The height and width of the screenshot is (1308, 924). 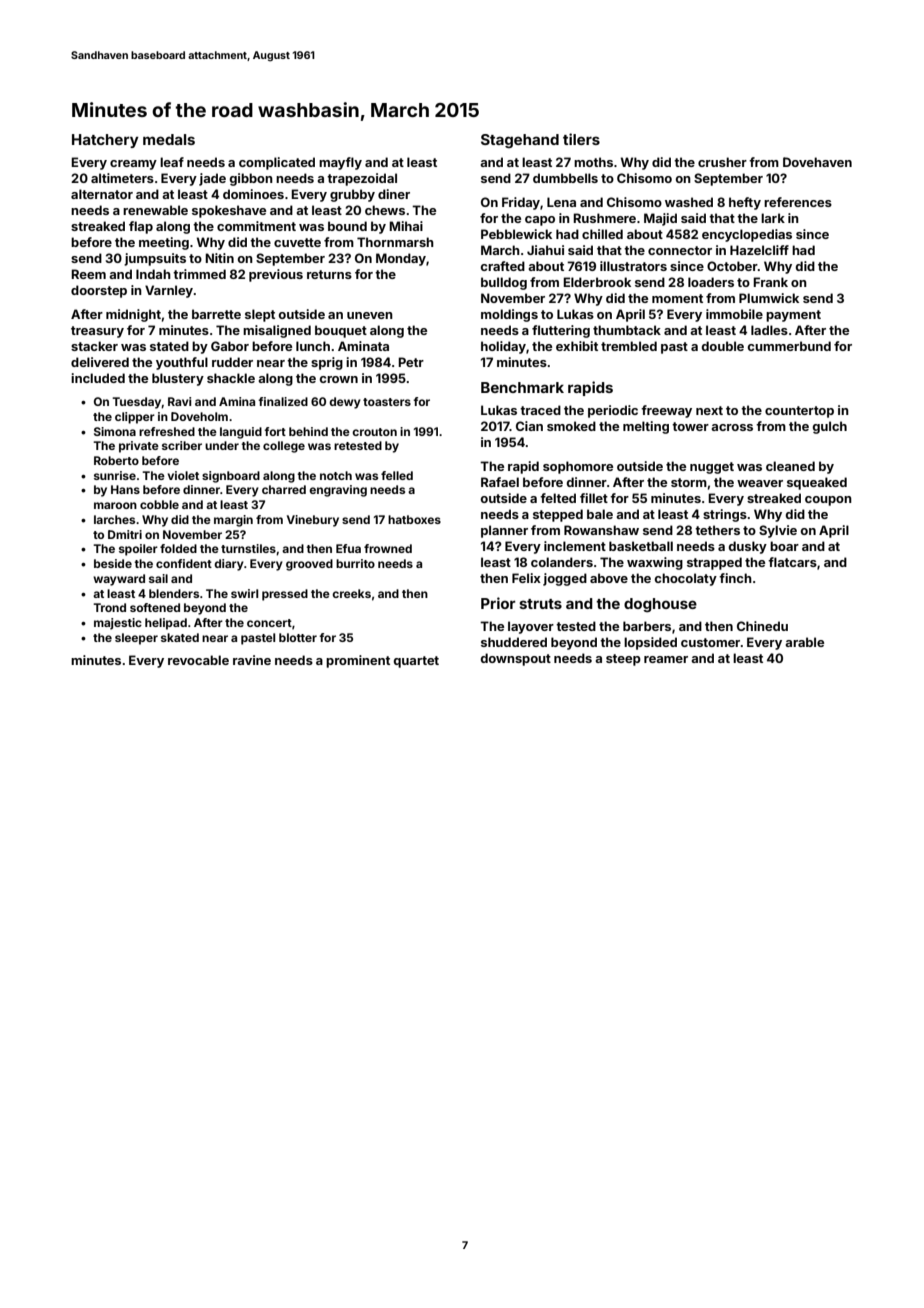 I want to click on immobile, so click(x=734, y=314).
